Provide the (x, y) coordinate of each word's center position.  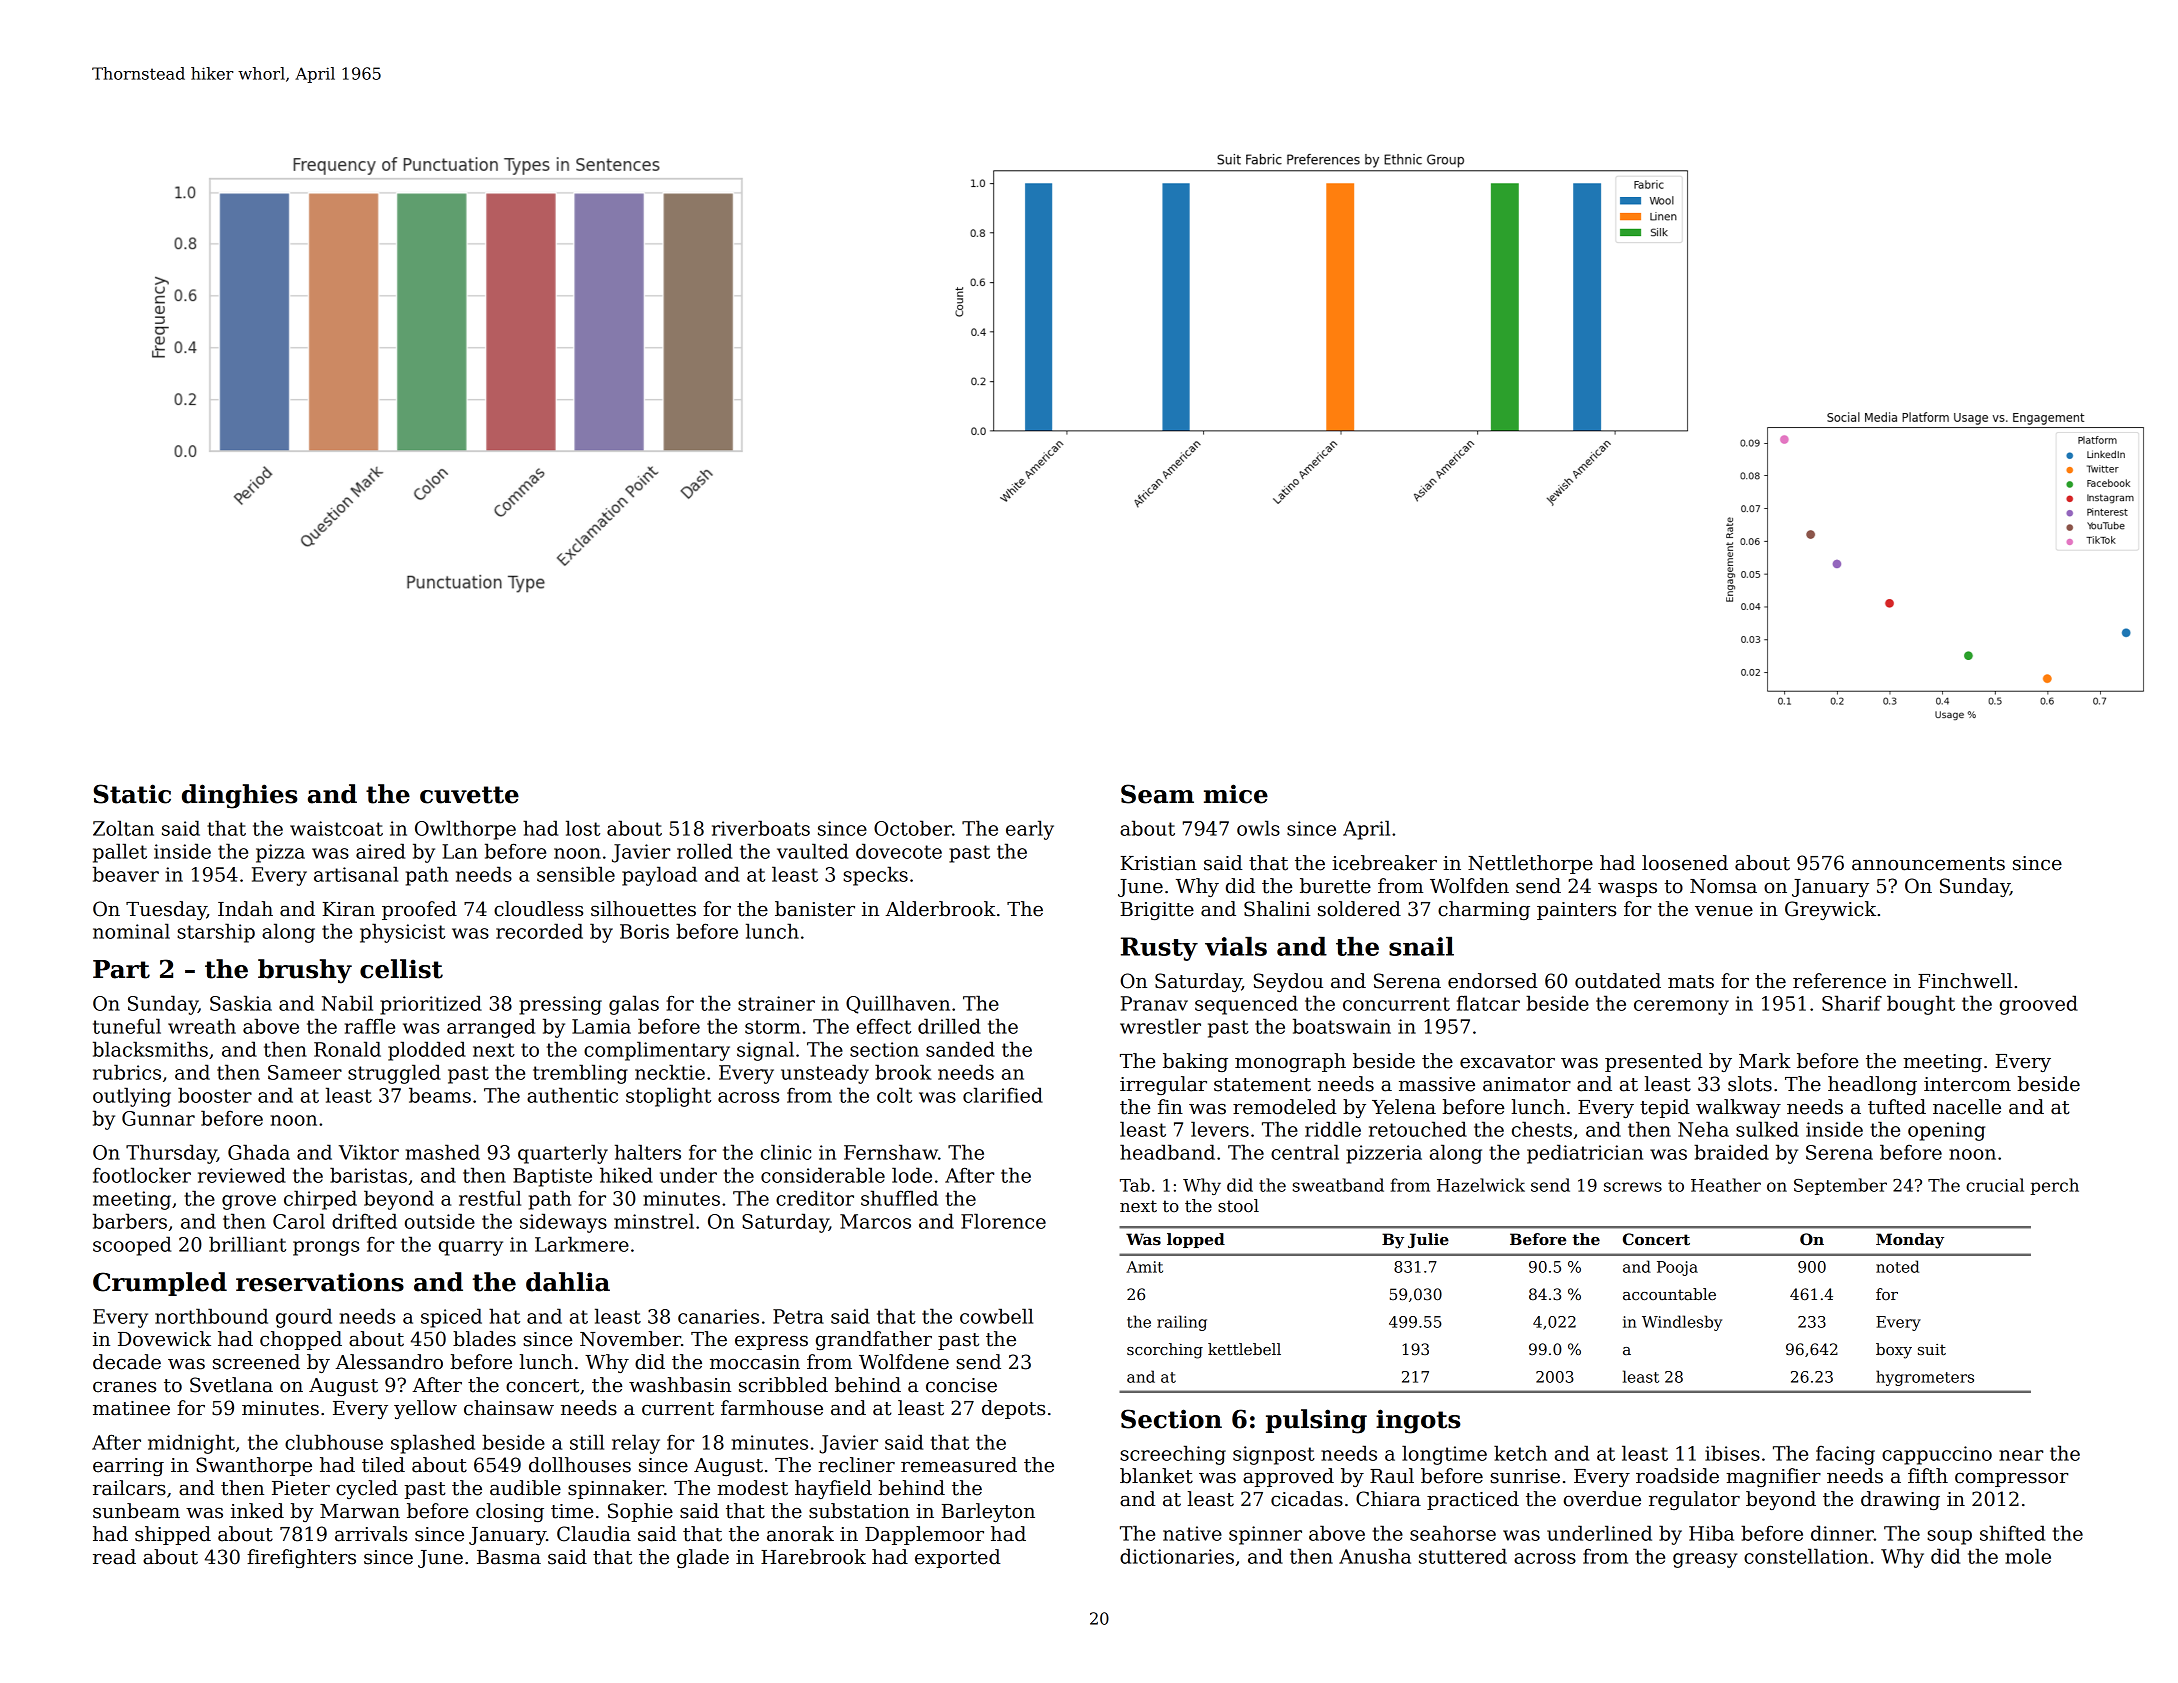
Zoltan (123, 828)
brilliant (247, 1244)
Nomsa (1723, 886)
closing (510, 1512)
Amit (1144, 1267)
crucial (1995, 1185)
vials (1236, 946)
